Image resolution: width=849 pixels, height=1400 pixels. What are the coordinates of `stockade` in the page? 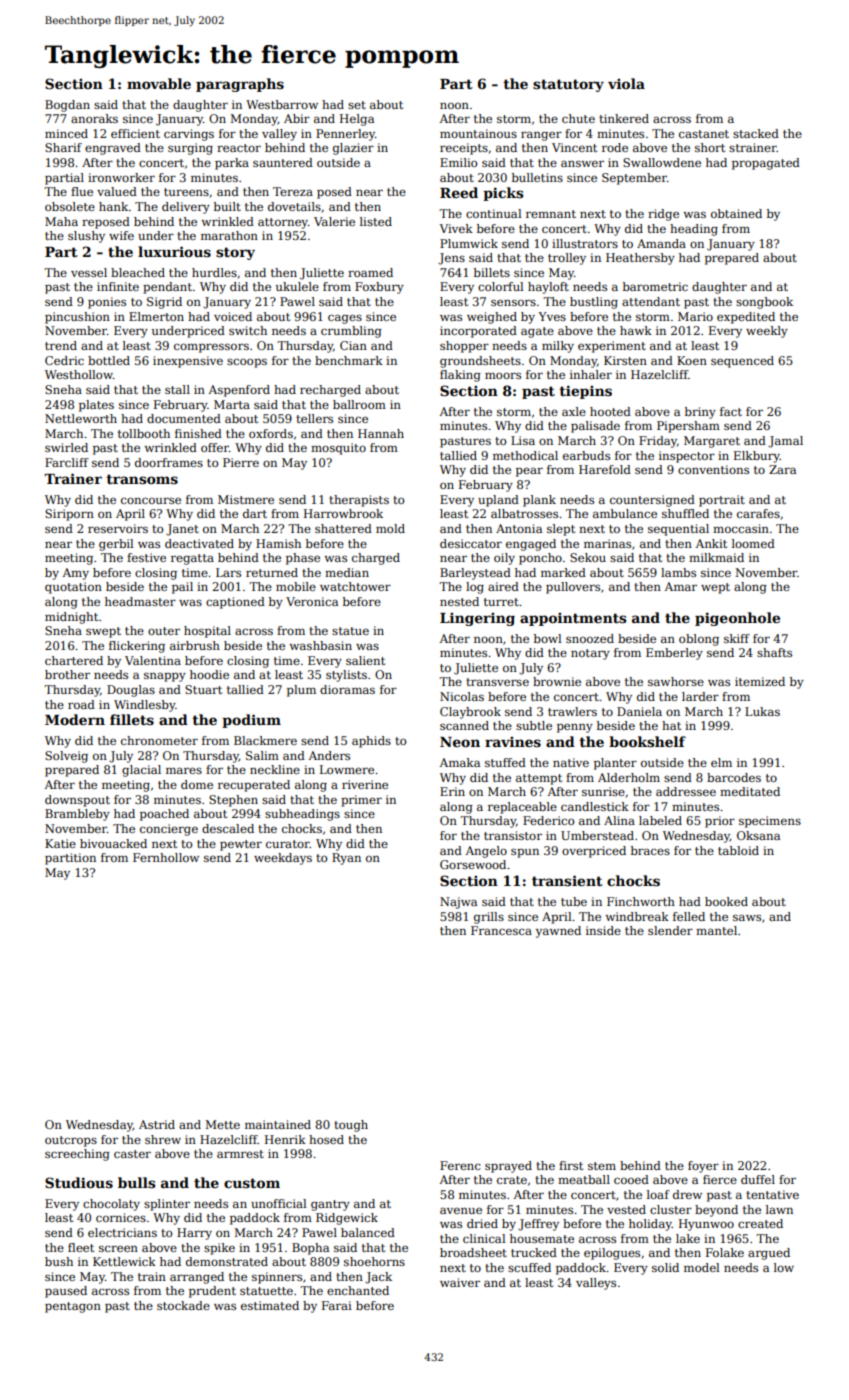 It's located at (183, 1305).
